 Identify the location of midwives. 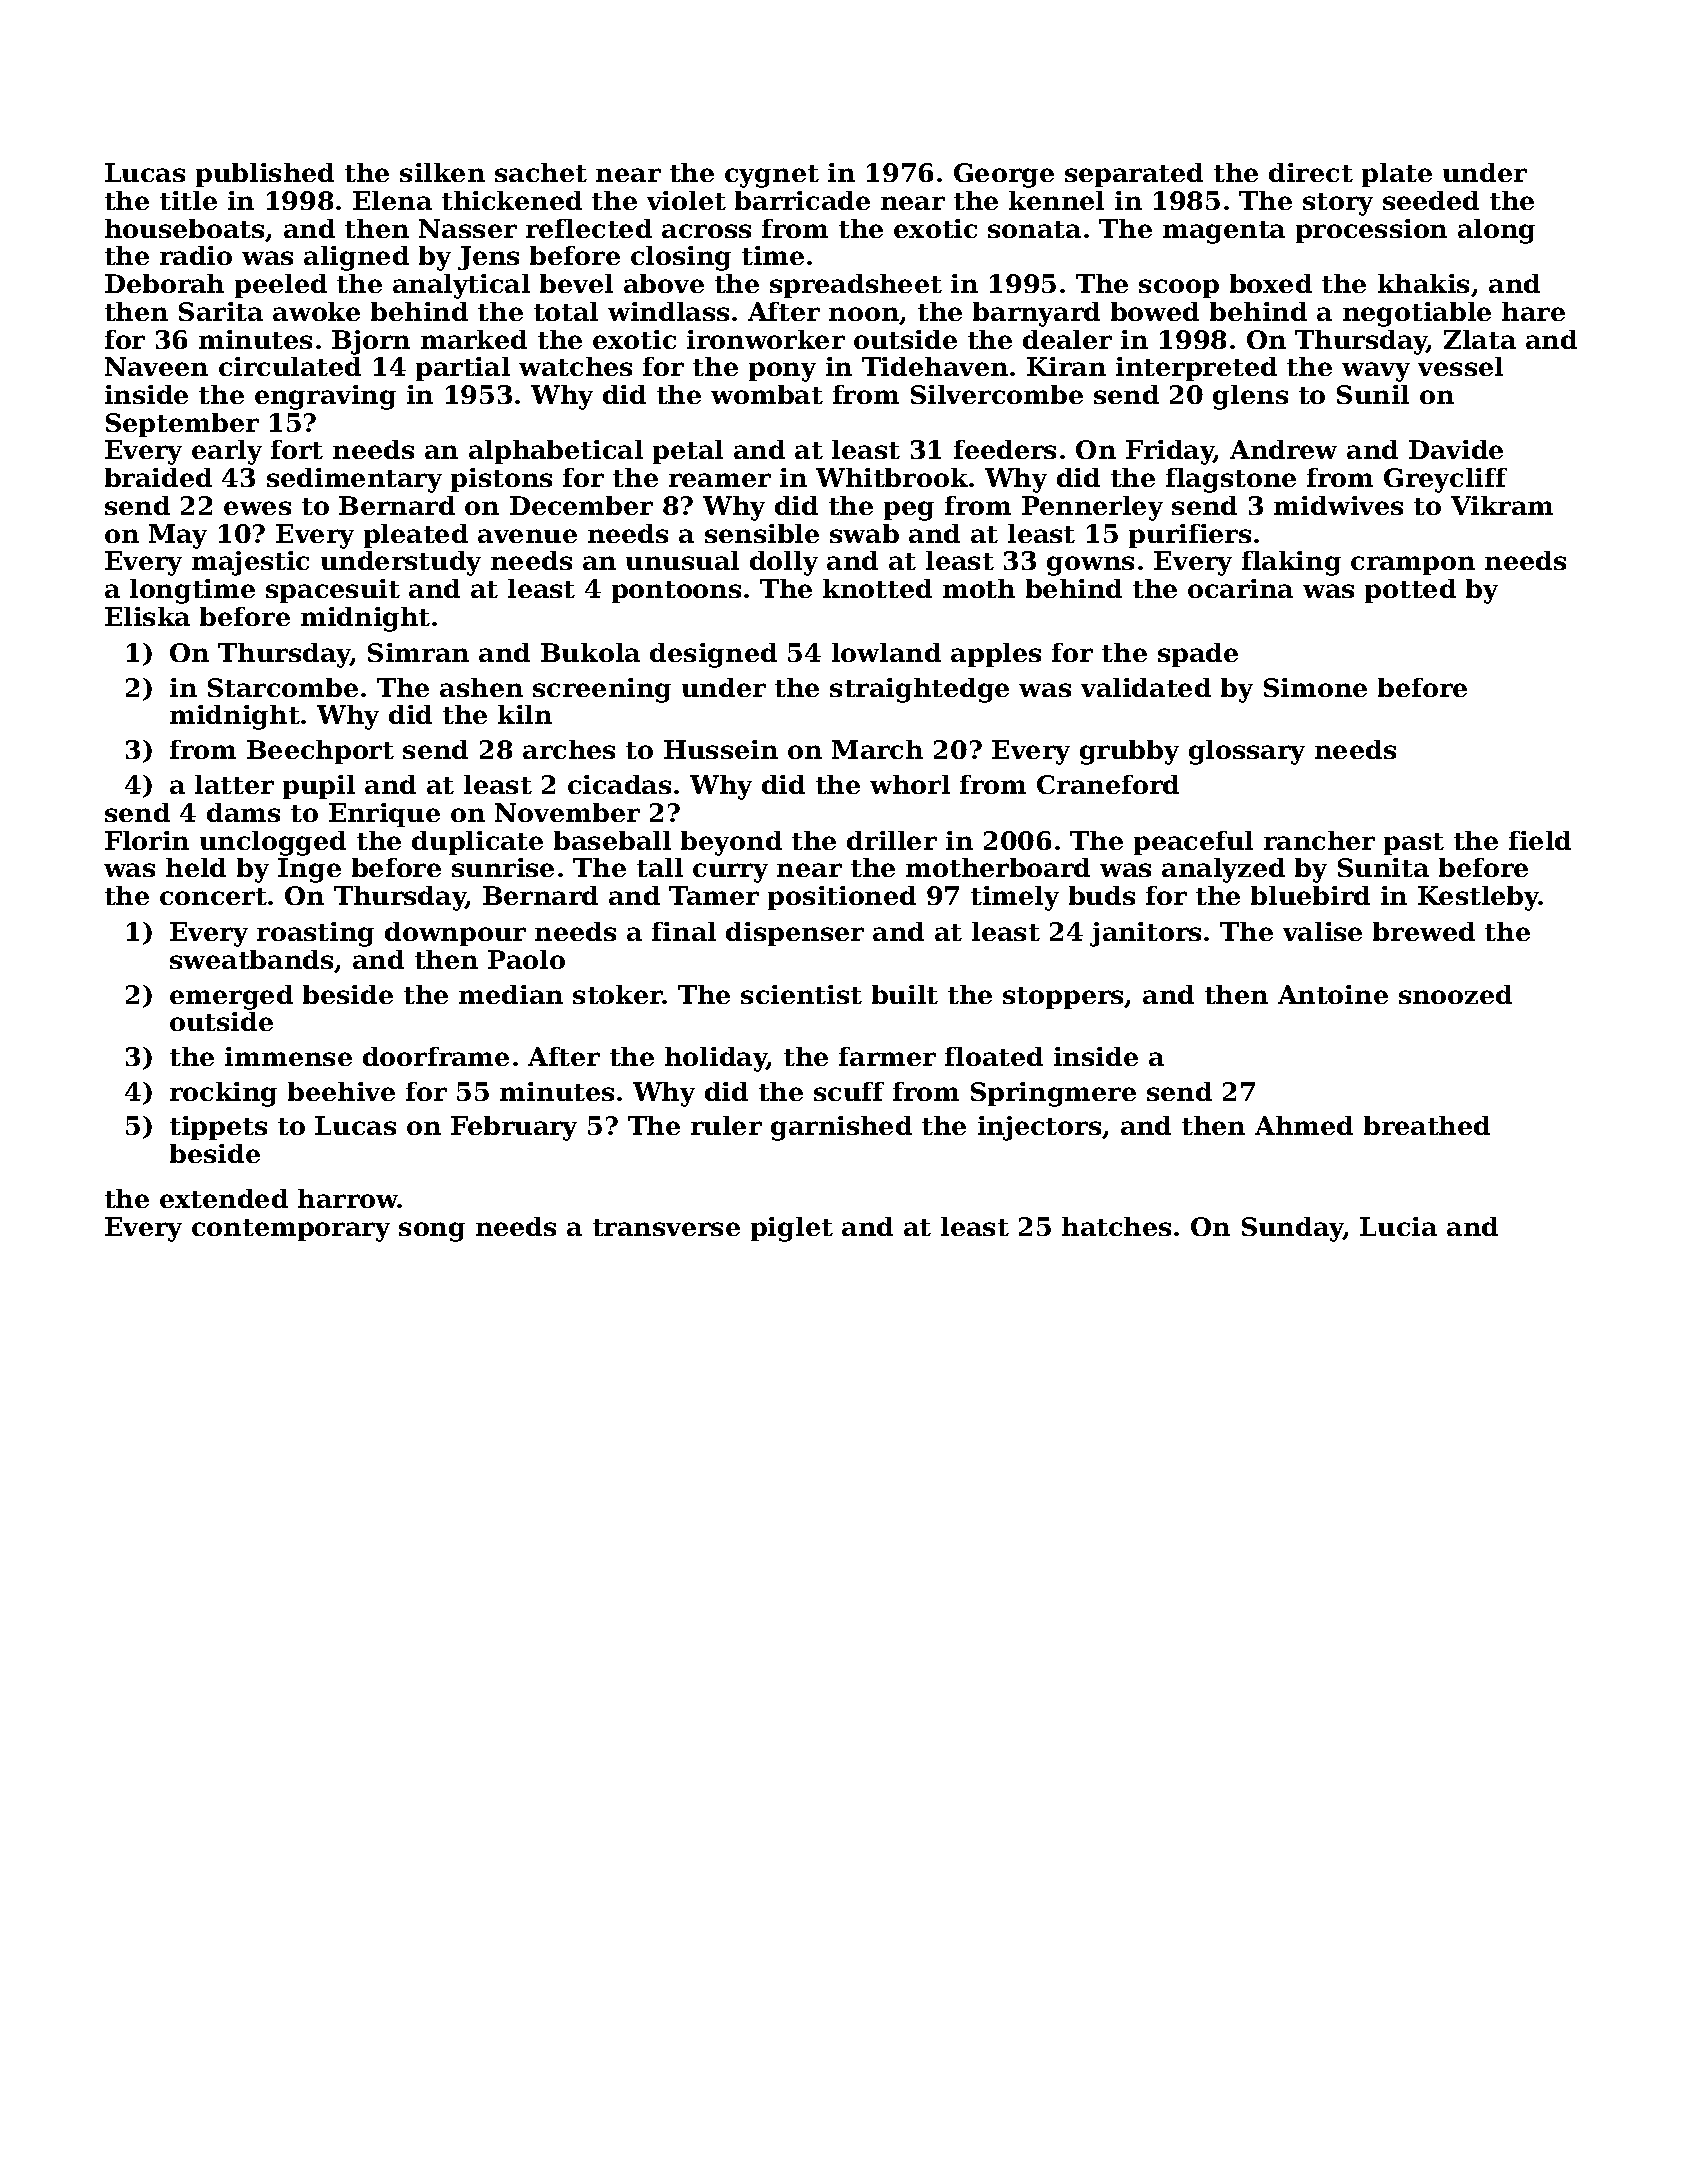
(1338, 505).
